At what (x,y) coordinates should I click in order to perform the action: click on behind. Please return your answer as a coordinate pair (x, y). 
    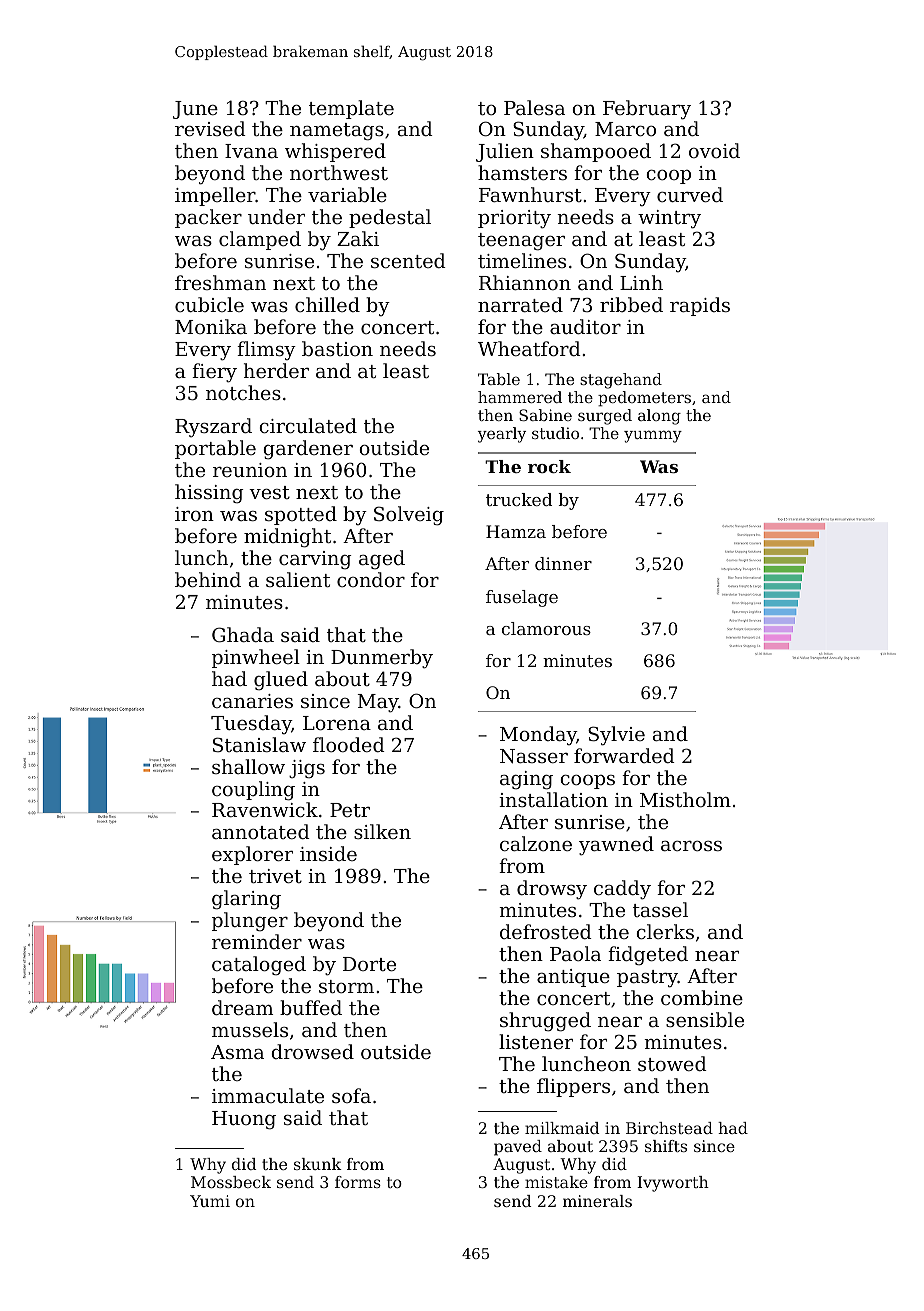
    Looking at the image, I should click on (208, 579).
